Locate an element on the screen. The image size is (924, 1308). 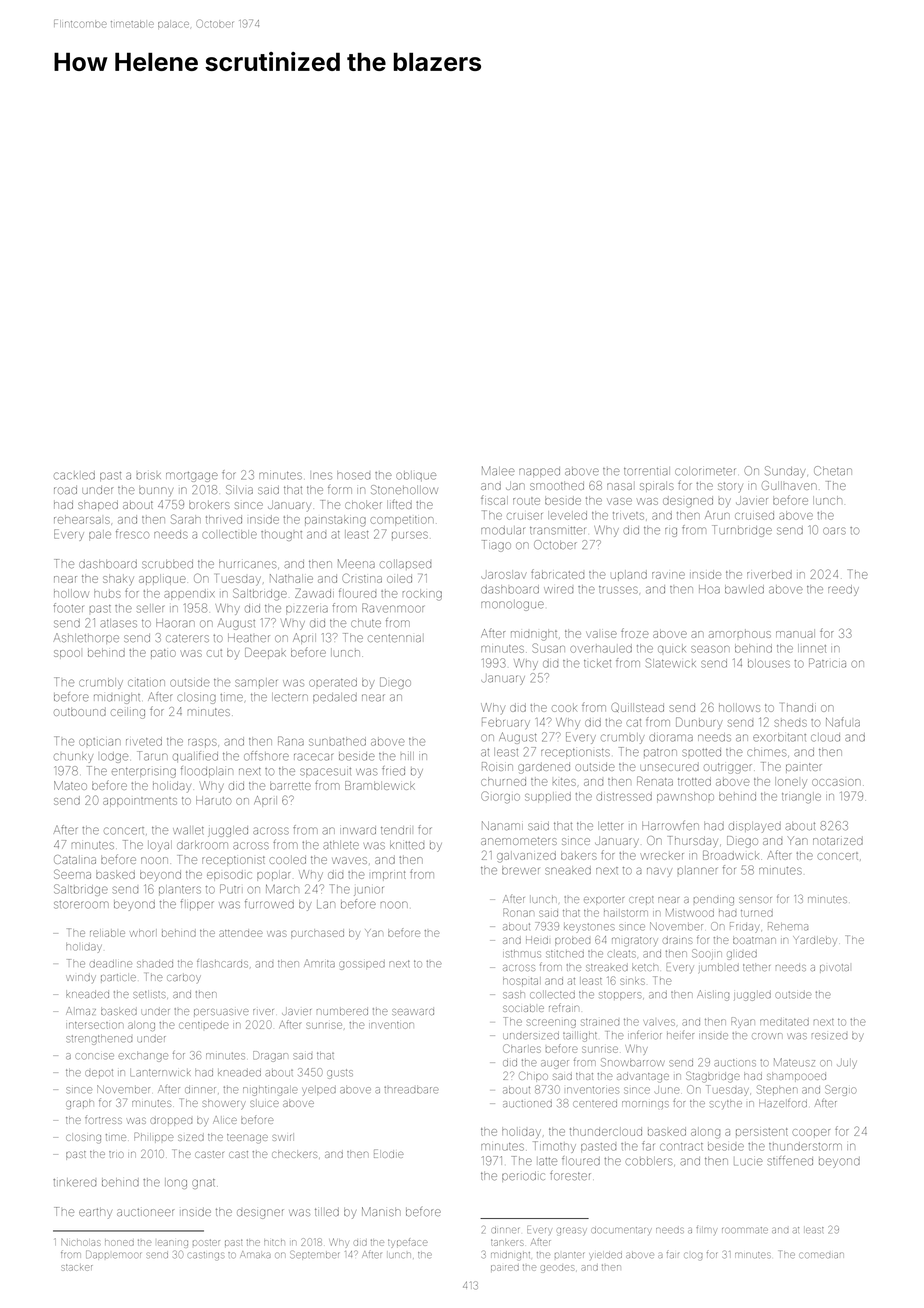
pale is located at coordinates (100, 535).
